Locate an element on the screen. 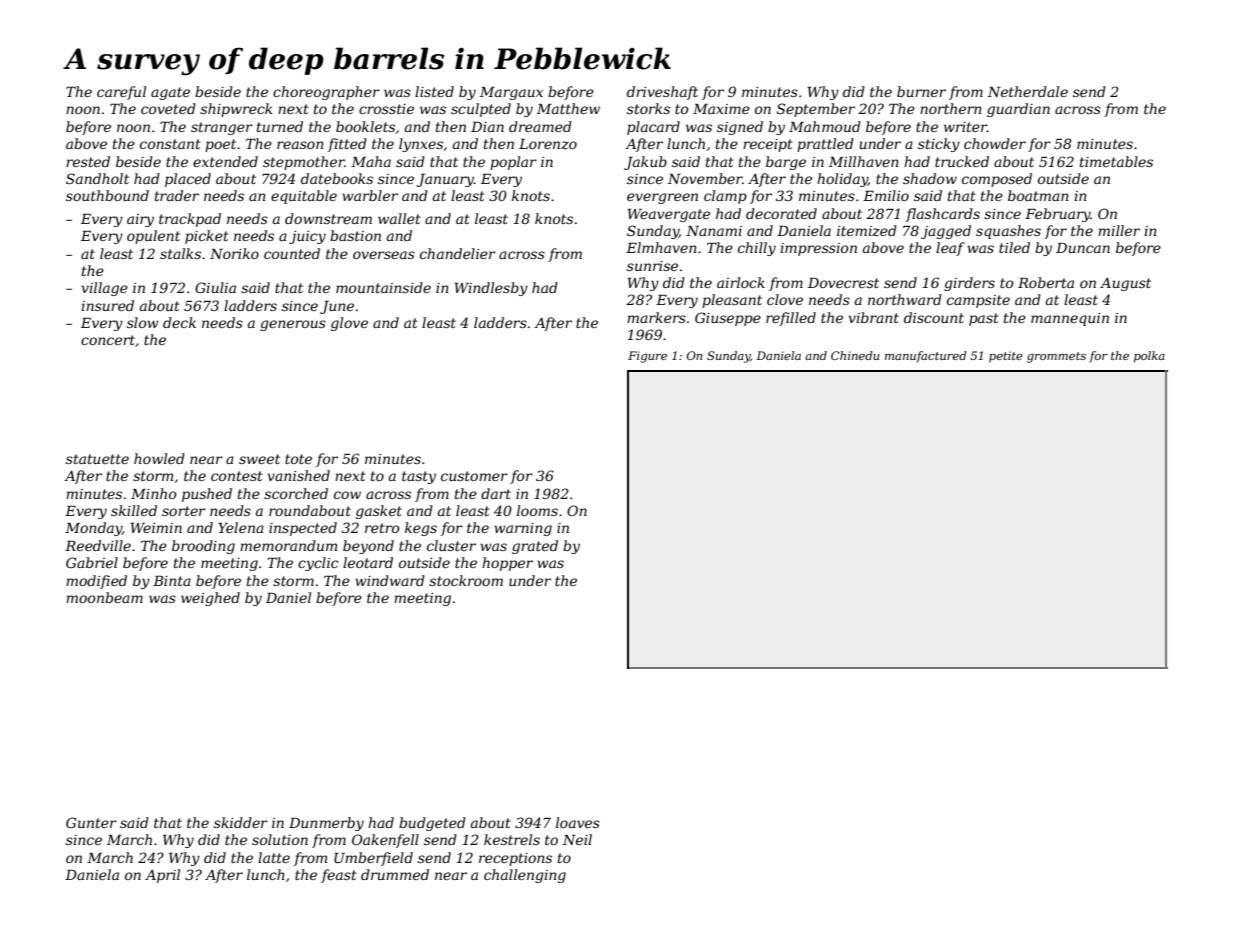 This screenshot has width=1233, height=952. moonbeam is located at coordinates (104, 597).
